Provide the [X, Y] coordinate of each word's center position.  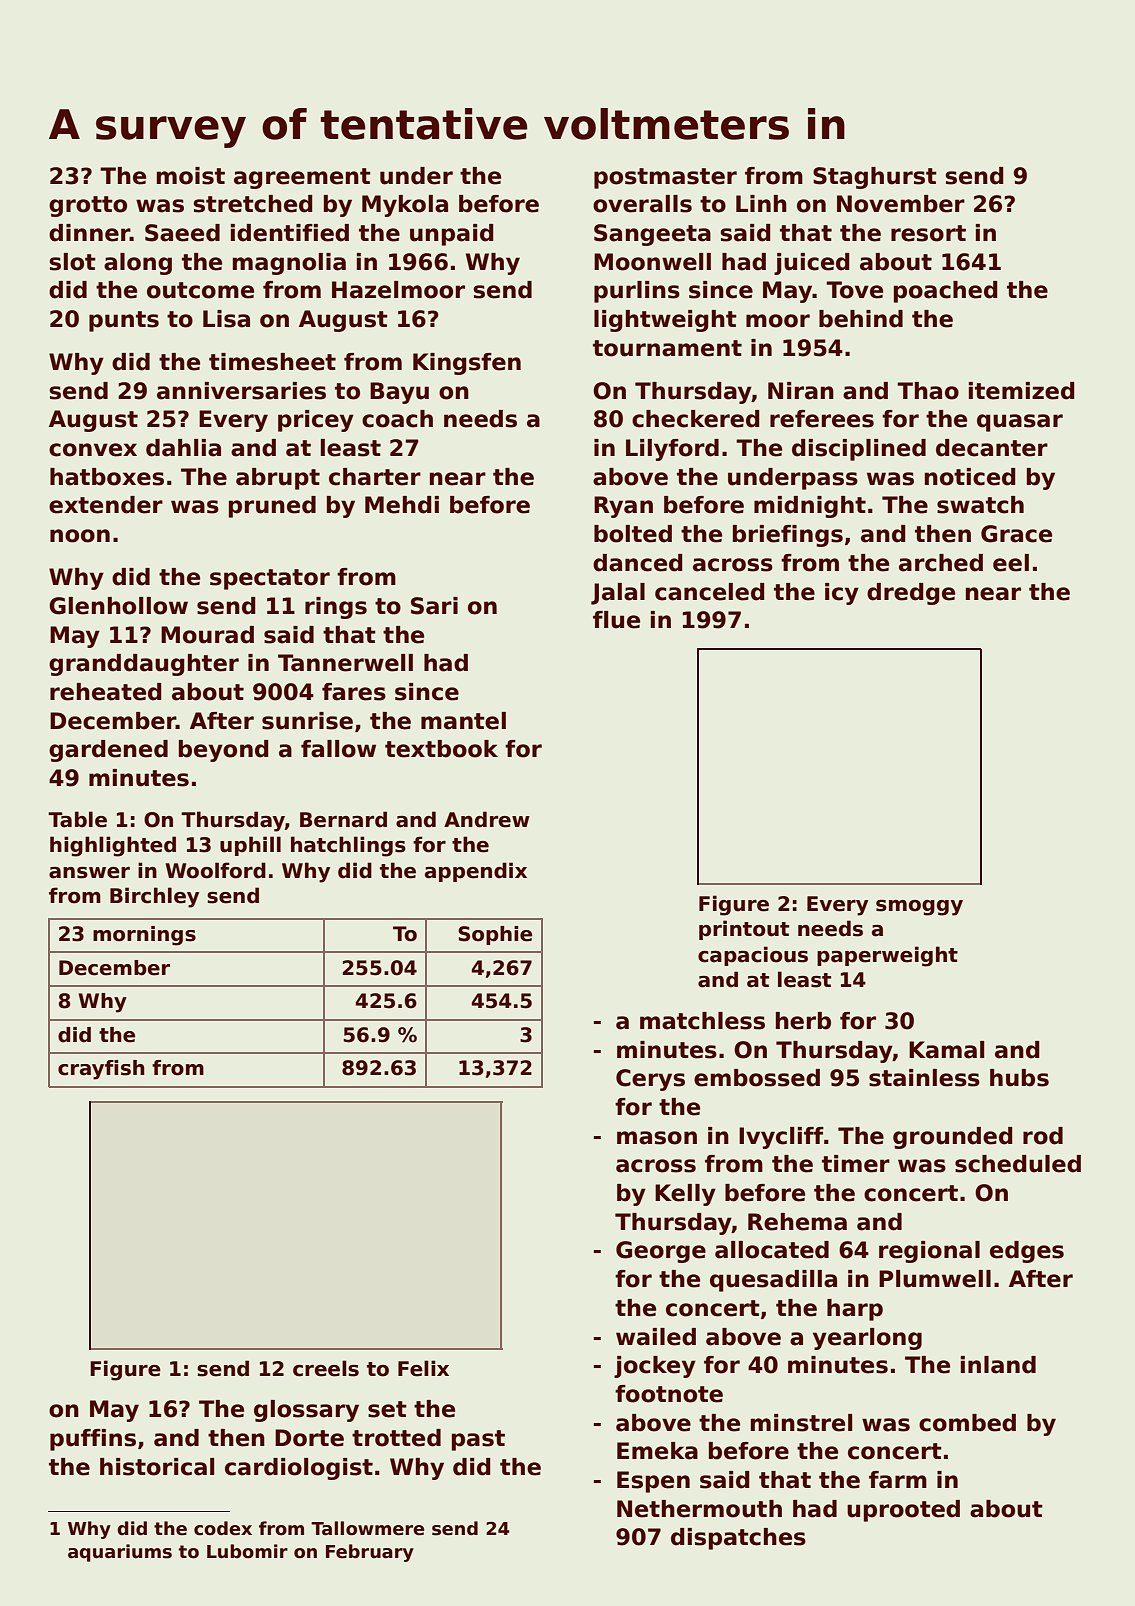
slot [72, 262]
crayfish [101, 1070]
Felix [423, 1368]
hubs [1019, 1078]
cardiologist [299, 1469]
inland [998, 1365]
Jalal [618, 594]
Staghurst [875, 178]
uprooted [903, 1511]
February [370, 1553]
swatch [980, 505]
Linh [761, 203]
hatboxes [107, 477]
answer [89, 873]
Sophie [495, 935]
